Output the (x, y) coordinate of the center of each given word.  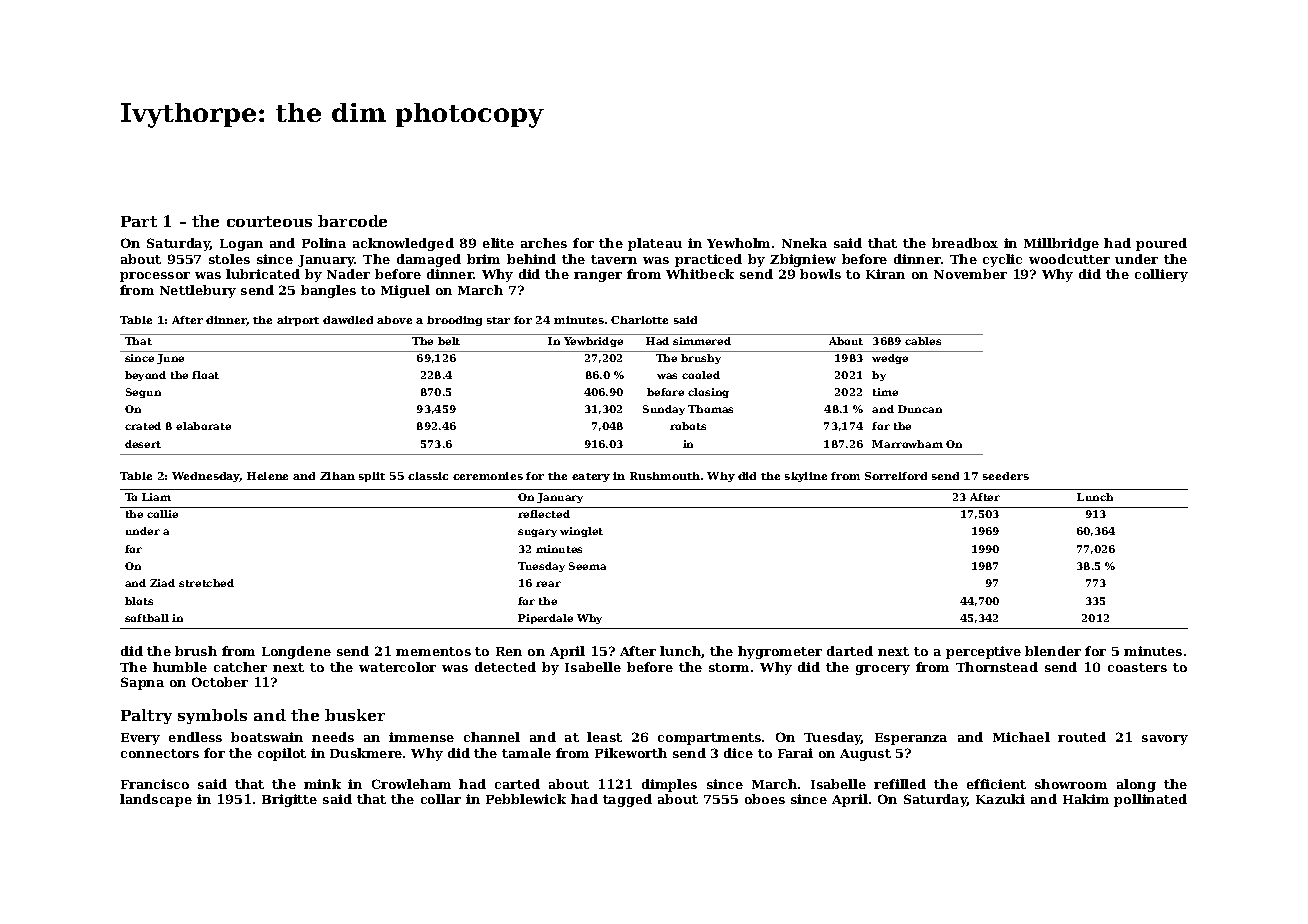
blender (1053, 651)
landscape (156, 800)
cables (923, 341)
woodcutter (1069, 259)
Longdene (296, 652)
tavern (614, 259)
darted (850, 651)
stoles (229, 259)
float (205, 375)
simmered (702, 341)
